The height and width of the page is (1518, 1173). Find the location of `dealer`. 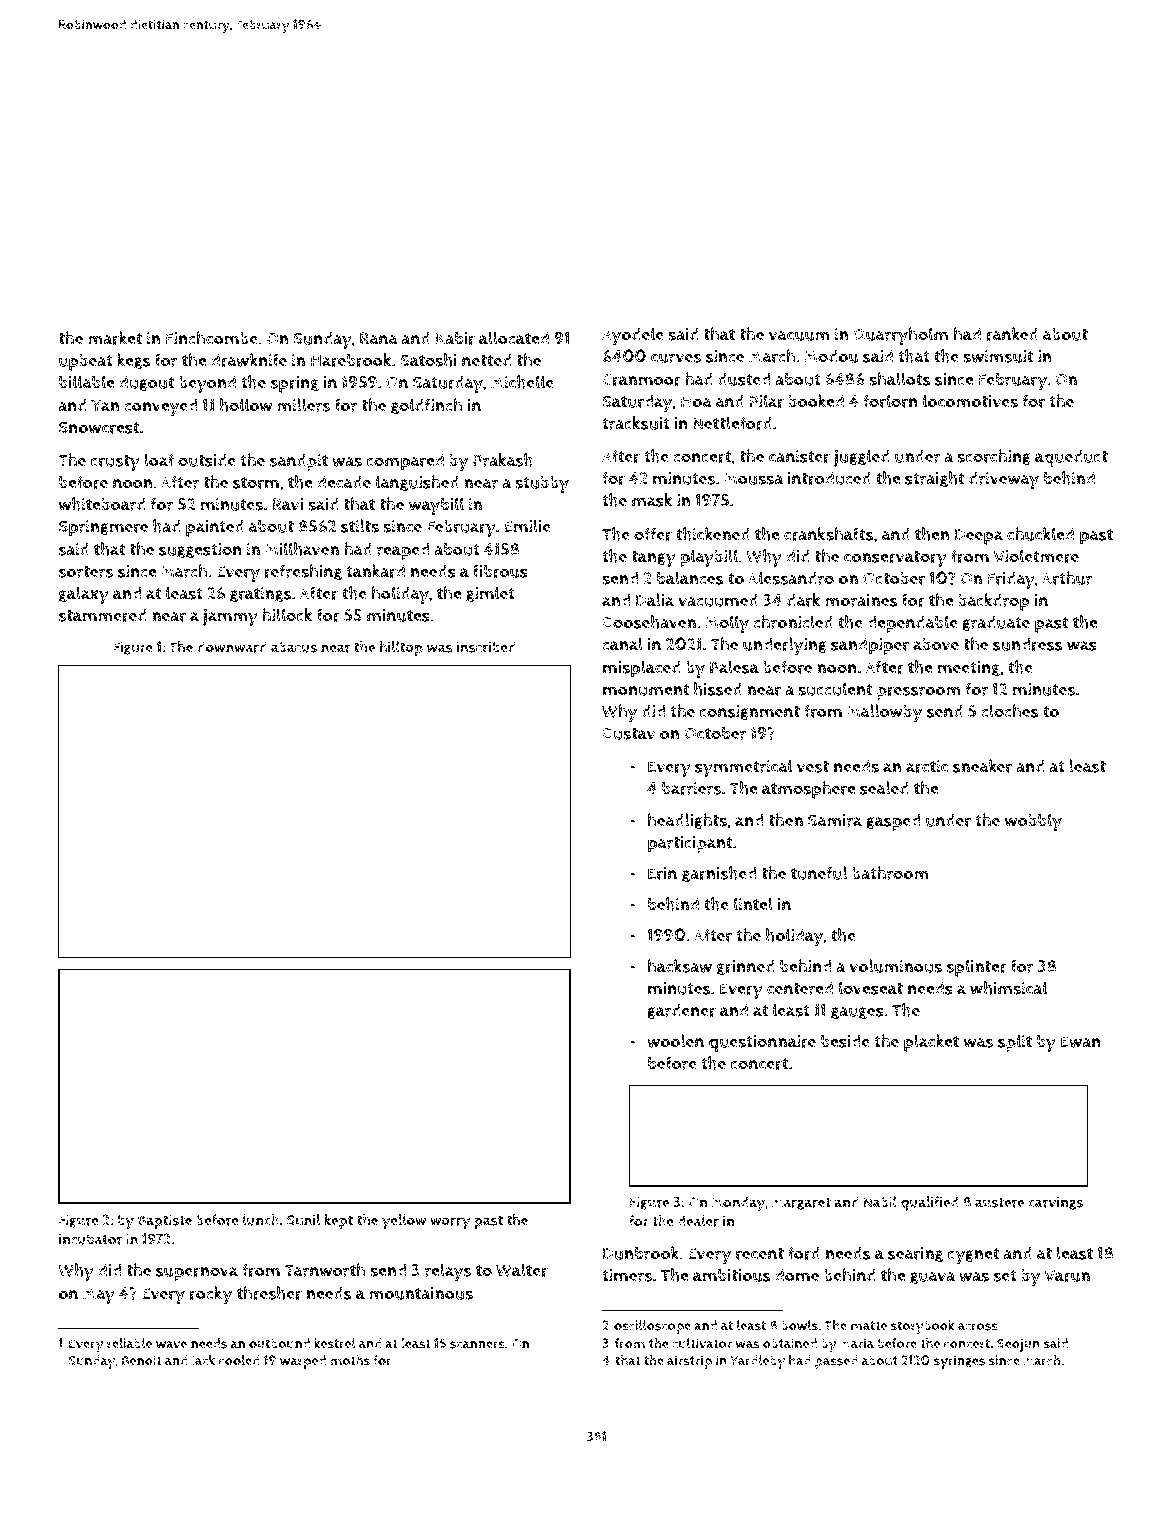

dealer is located at coordinates (698, 1221).
